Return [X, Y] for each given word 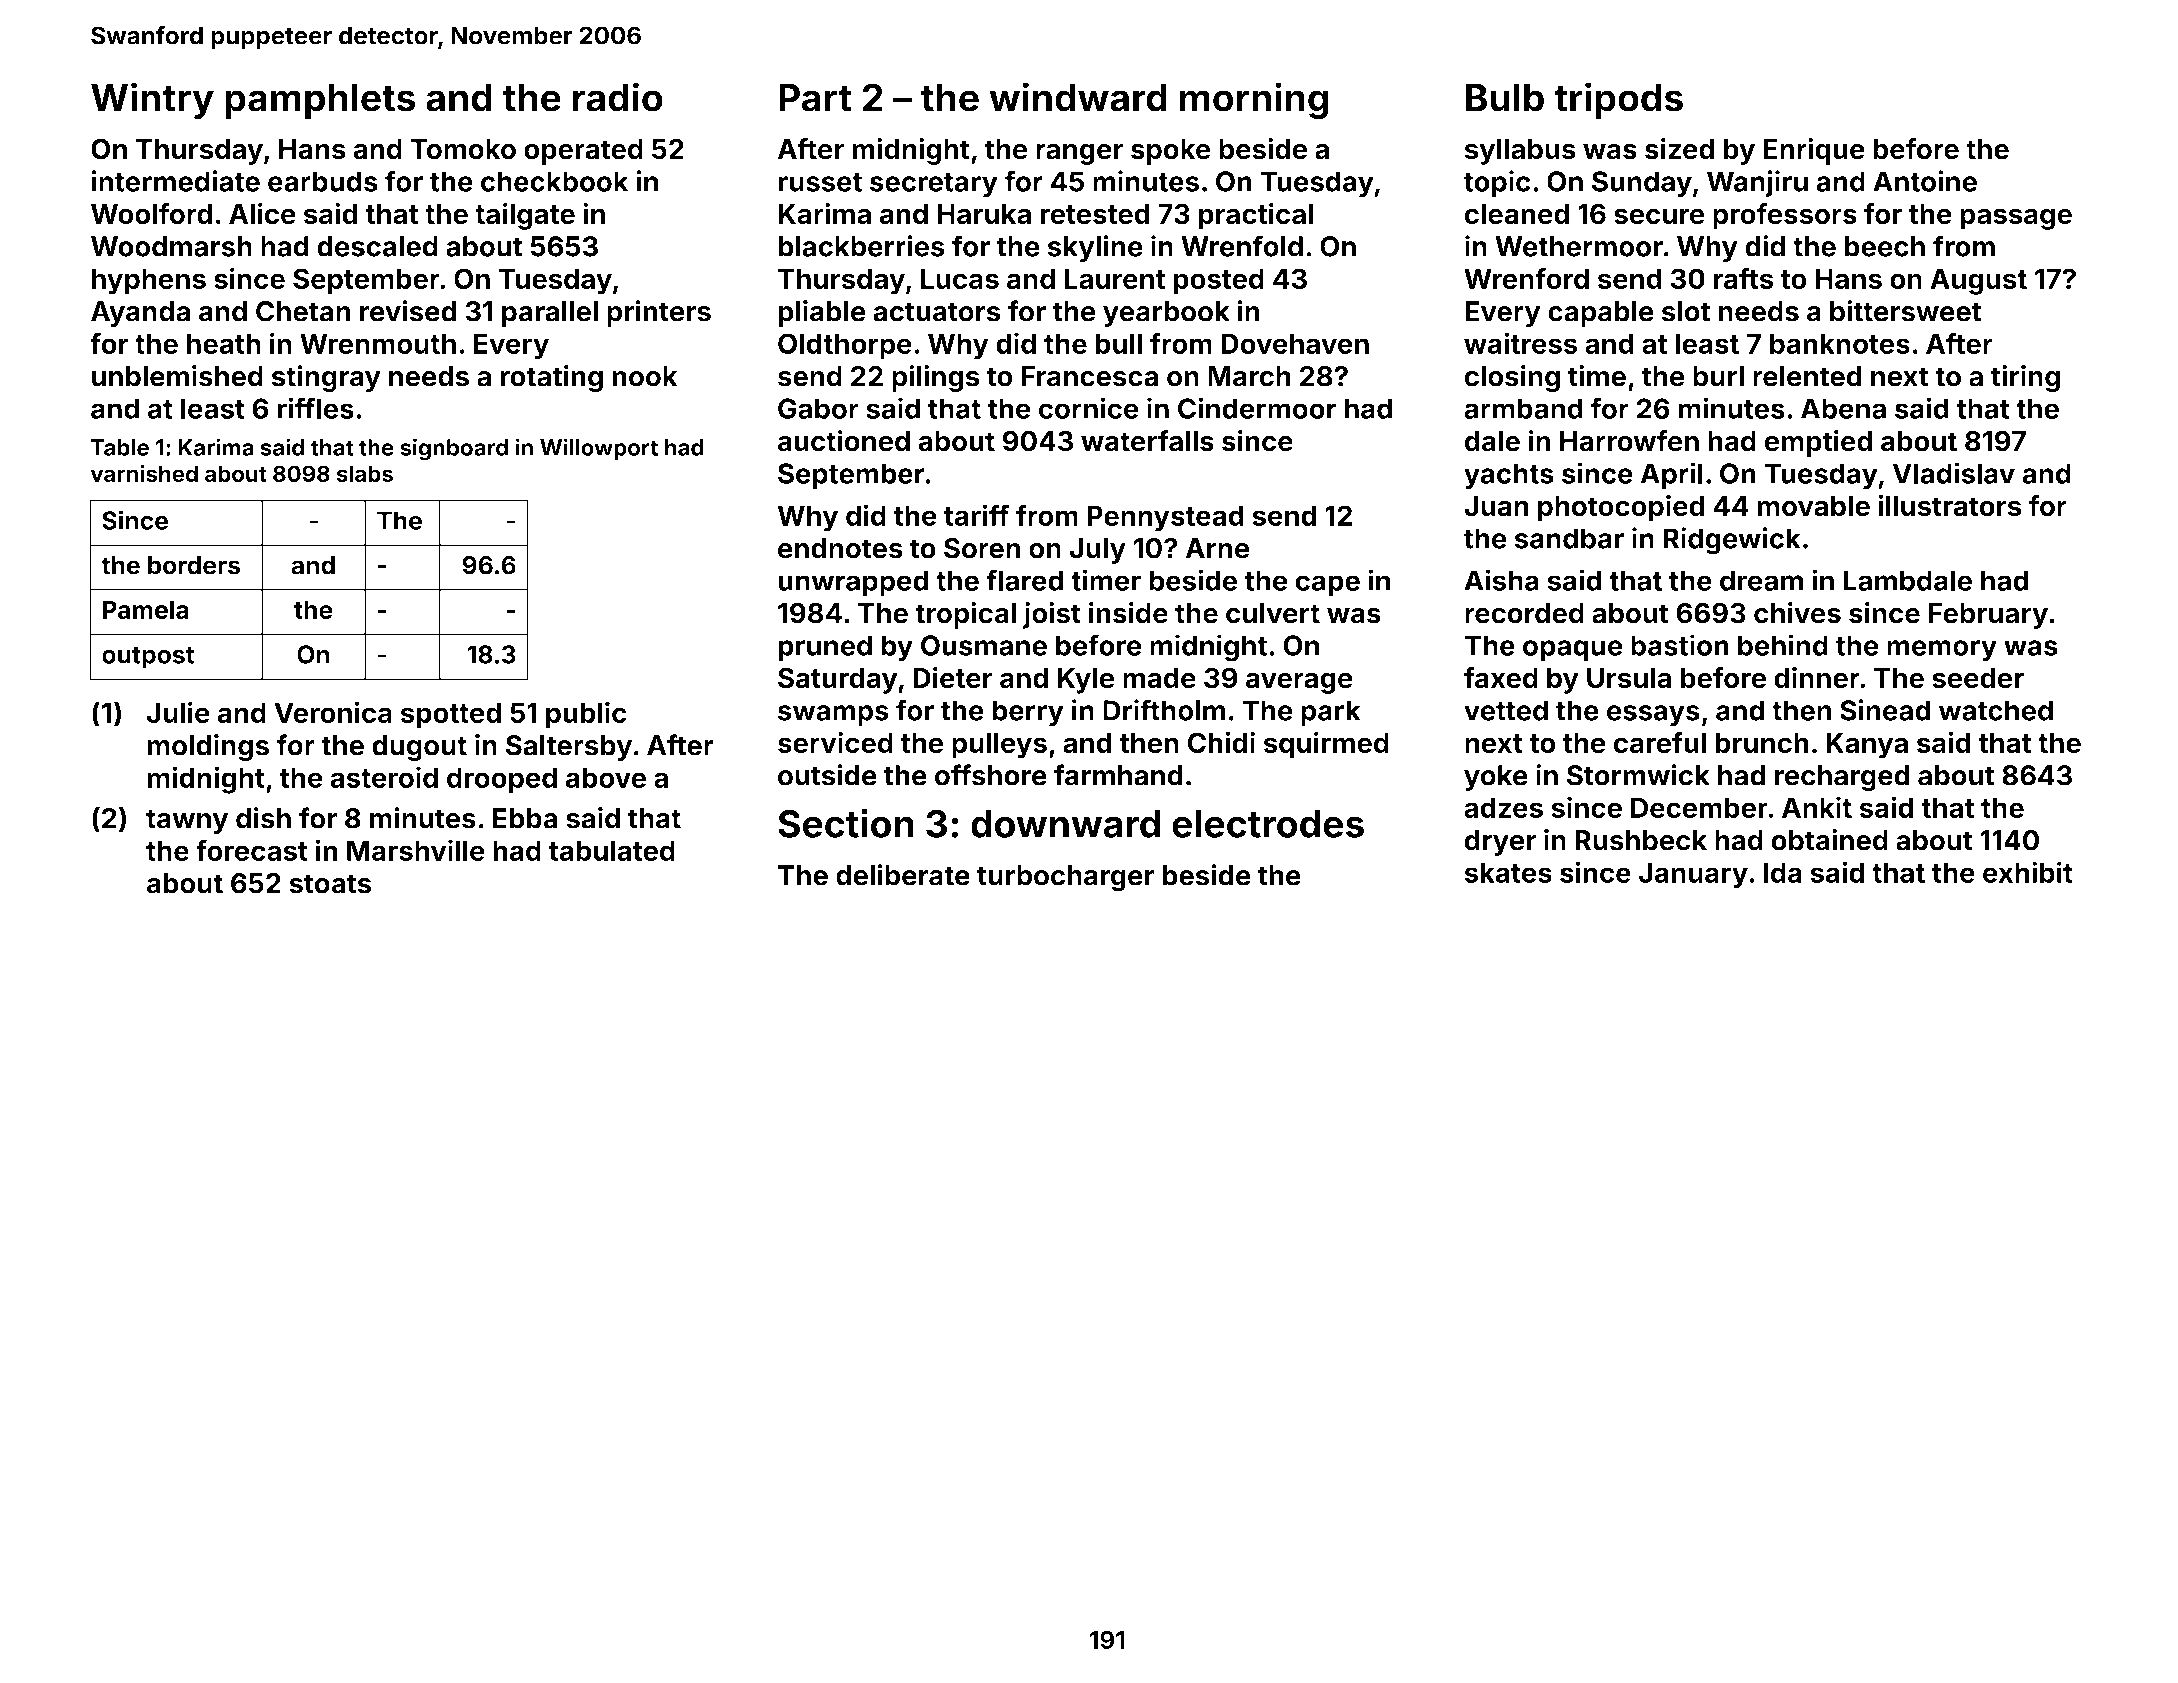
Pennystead [1165, 518]
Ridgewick [1732, 541]
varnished [144, 473]
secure [1659, 216]
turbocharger [1065, 878]
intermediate [175, 181]
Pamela [146, 609]
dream [1761, 580]
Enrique [1814, 151]
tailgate [525, 216]
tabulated [612, 850]
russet [820, 182]
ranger [1079, 154]
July [1097, 551]
